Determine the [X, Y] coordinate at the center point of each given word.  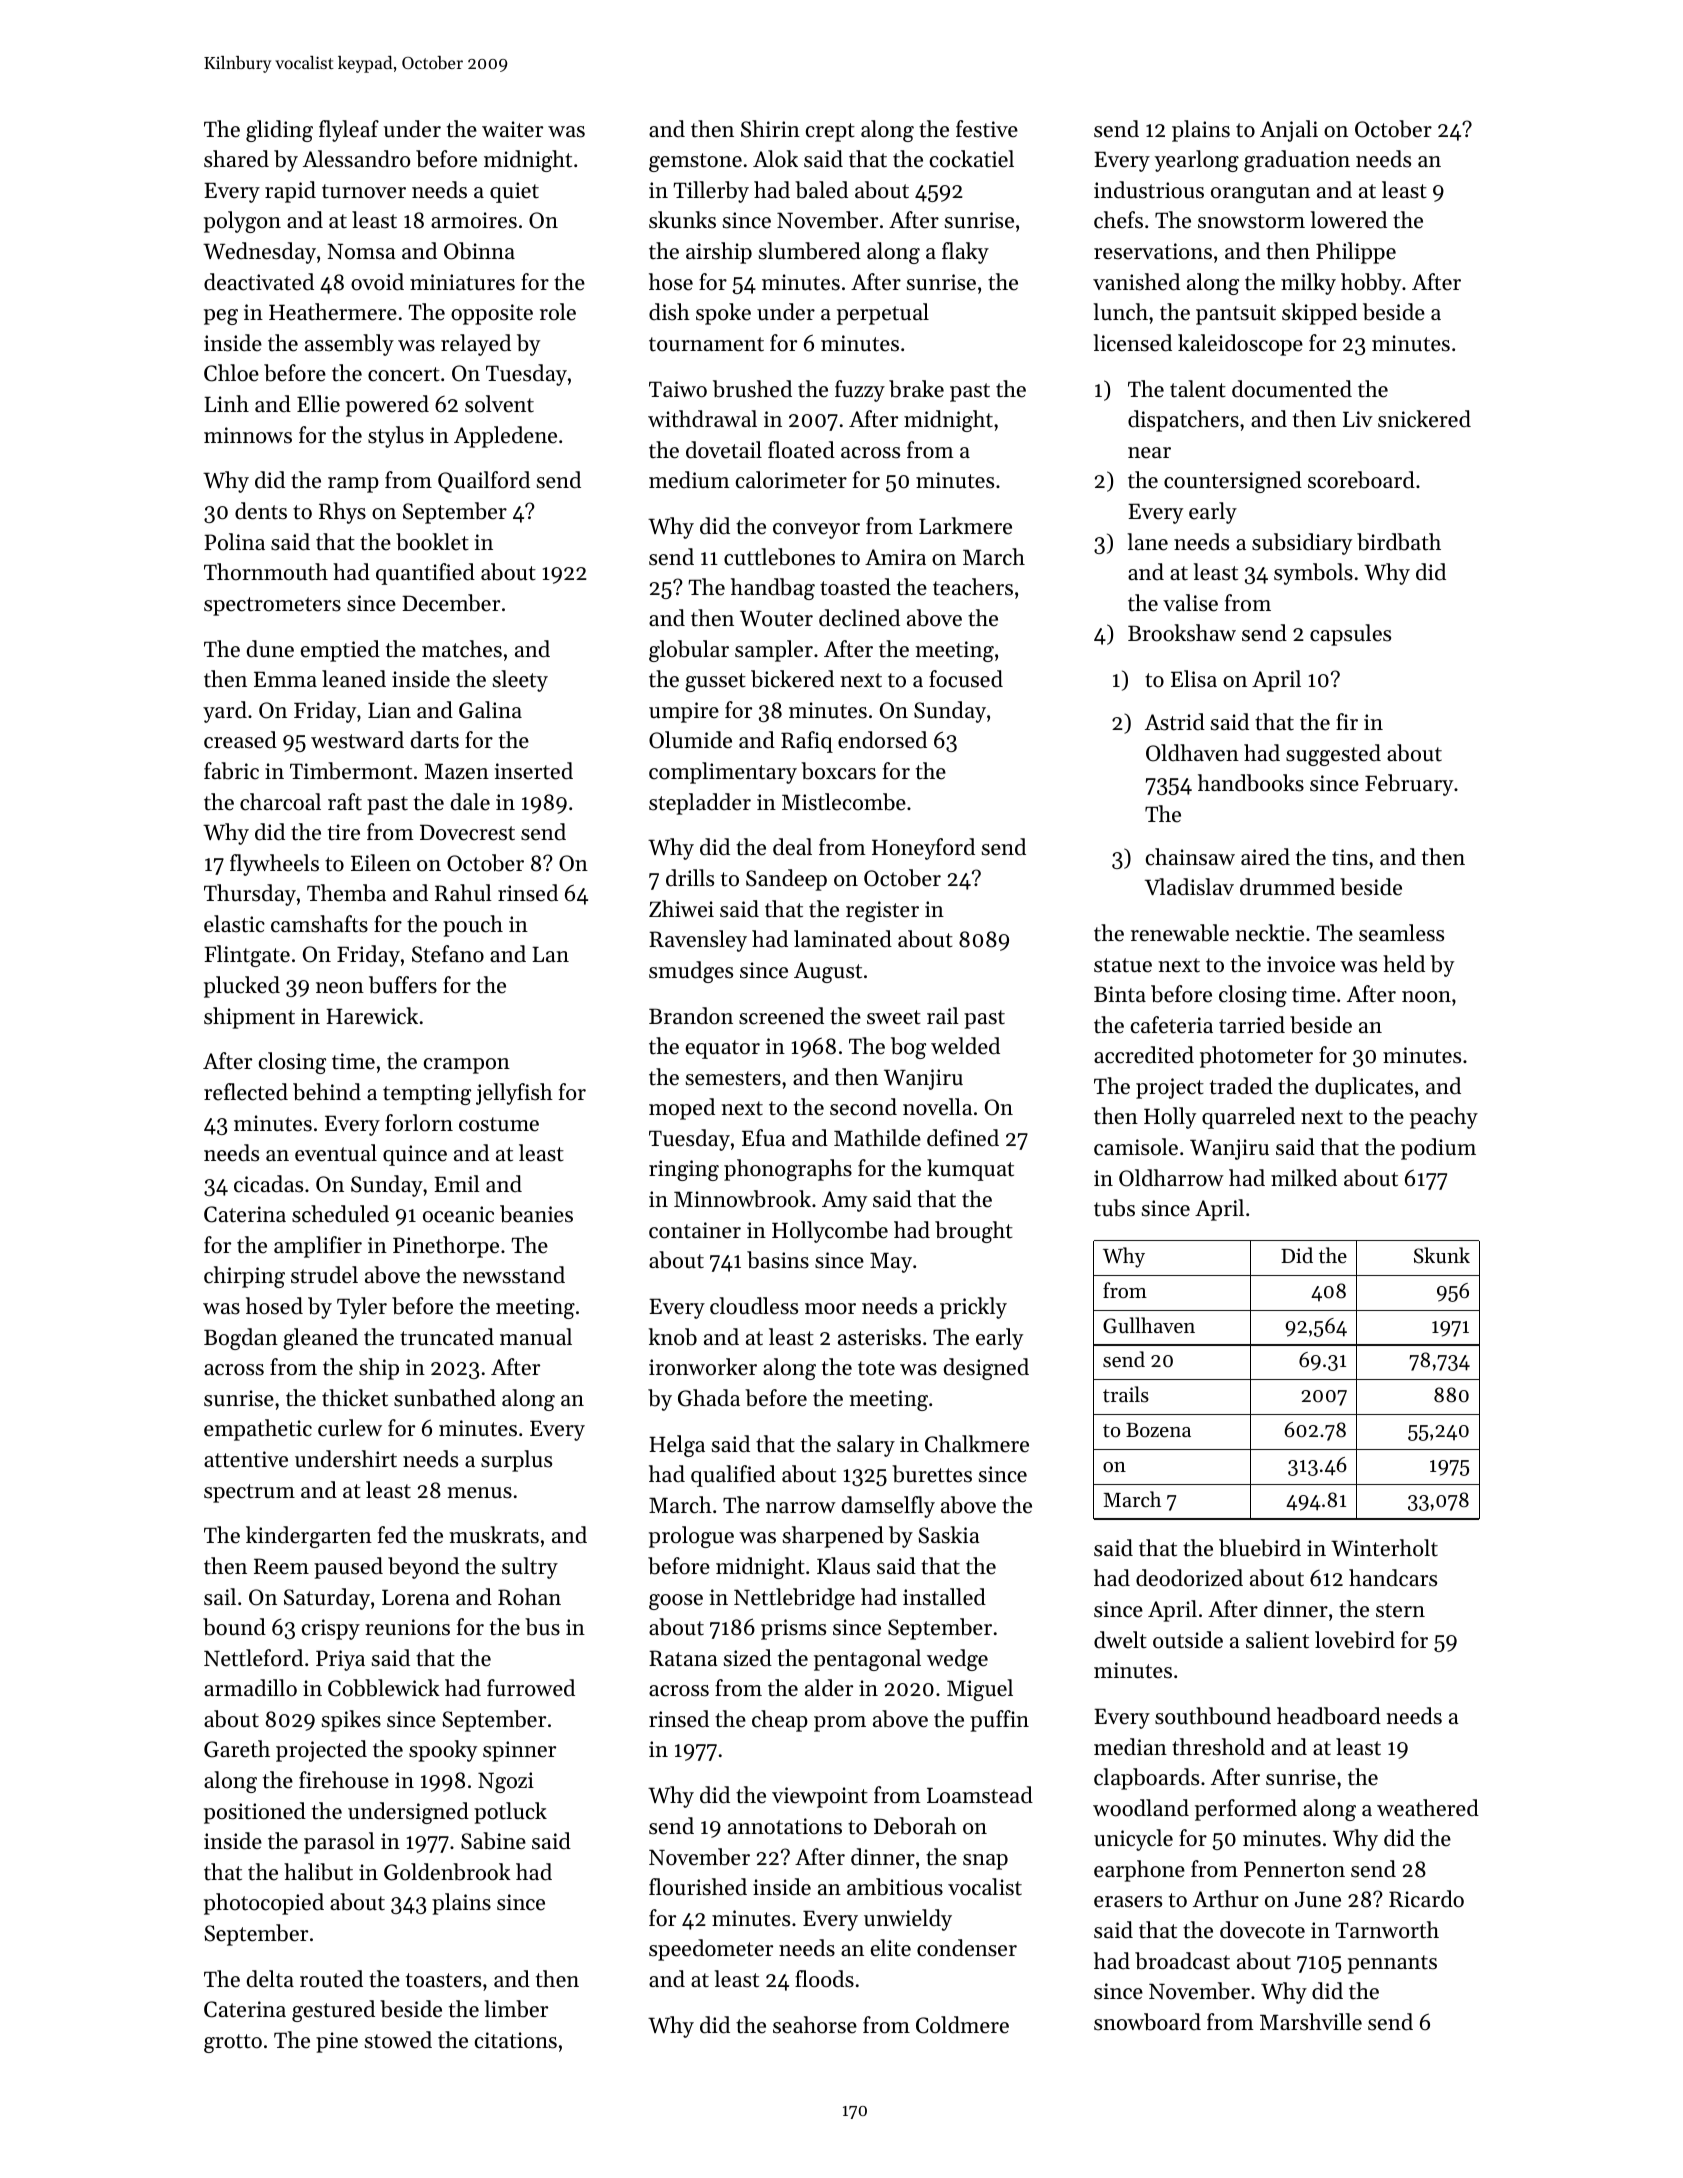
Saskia [949, 1535]
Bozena [1158, 1430]
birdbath [1399, 542]
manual [536, 1336]
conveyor [816, 531]
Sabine [493, 1841]
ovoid [377, 282]
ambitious [895, 1887]
